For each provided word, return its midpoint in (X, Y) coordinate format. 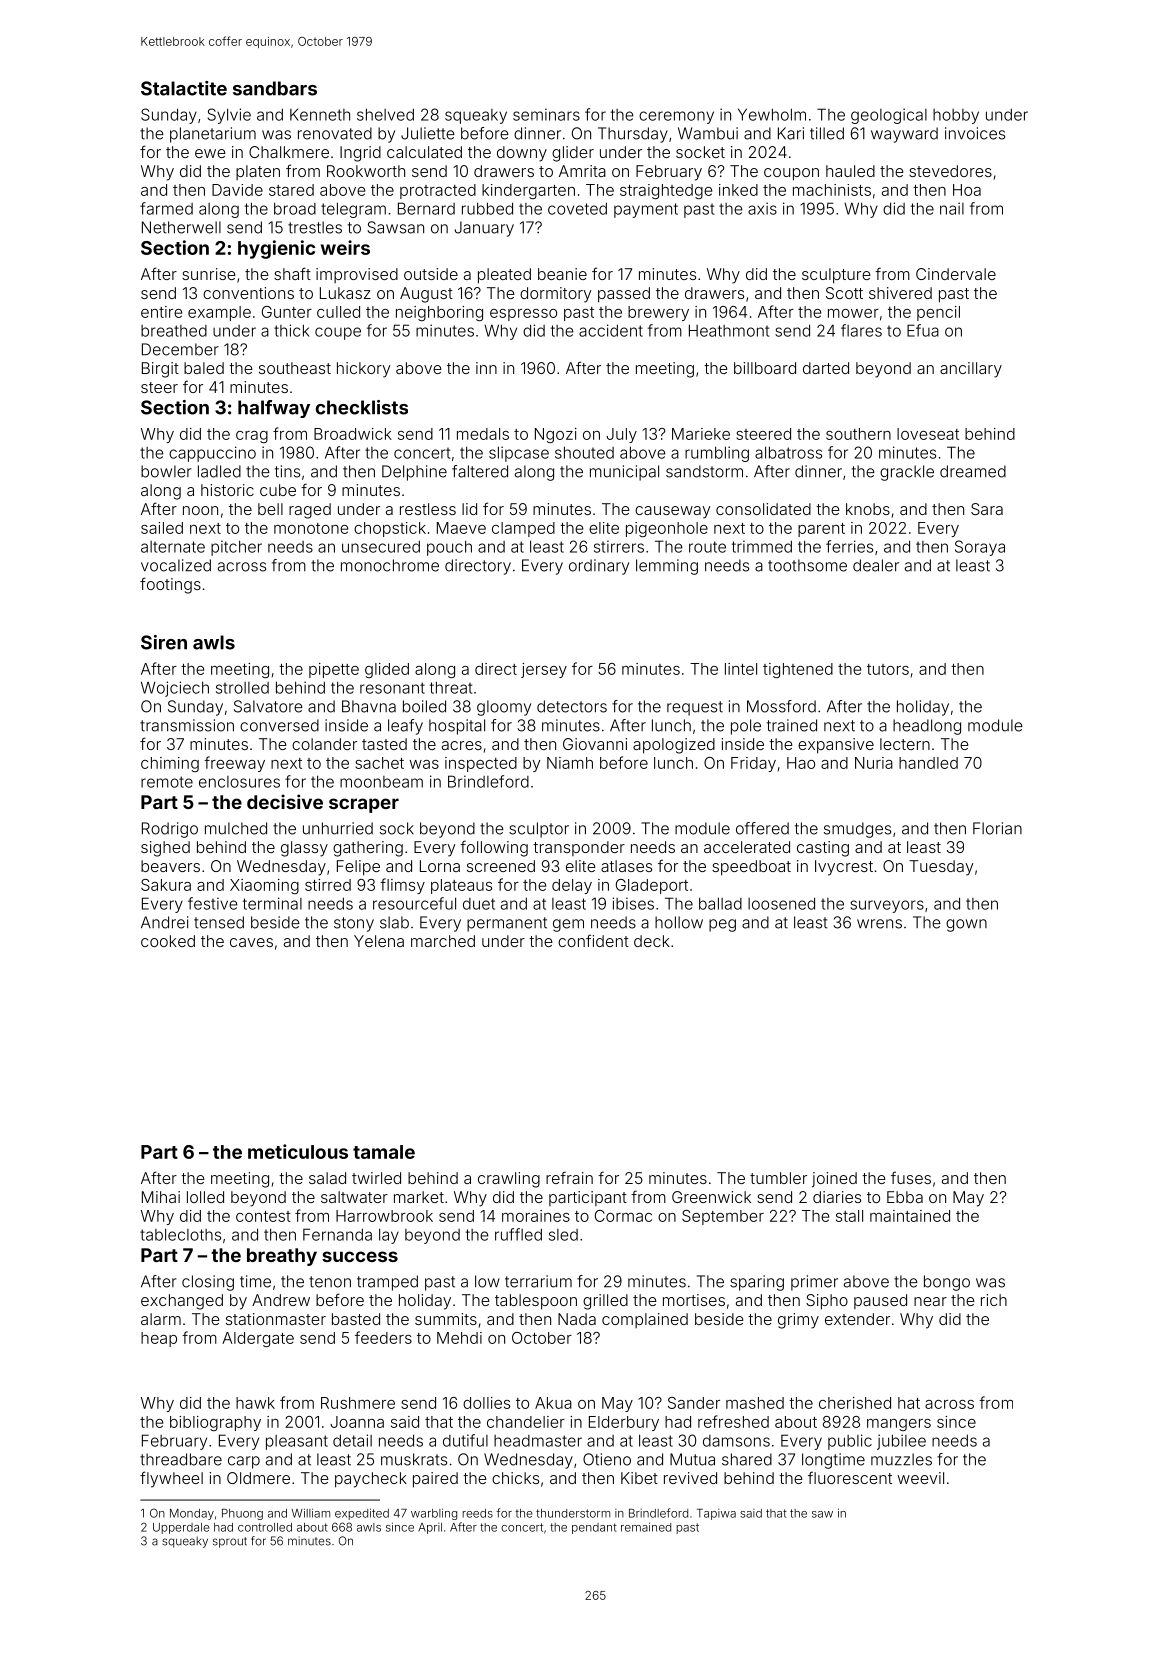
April (430, 1528)
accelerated (747, 847)
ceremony (676, 117)
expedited (362, 1514)
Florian (997, 828)
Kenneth (320, 115)
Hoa (967, 190)
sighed (165, 849)
